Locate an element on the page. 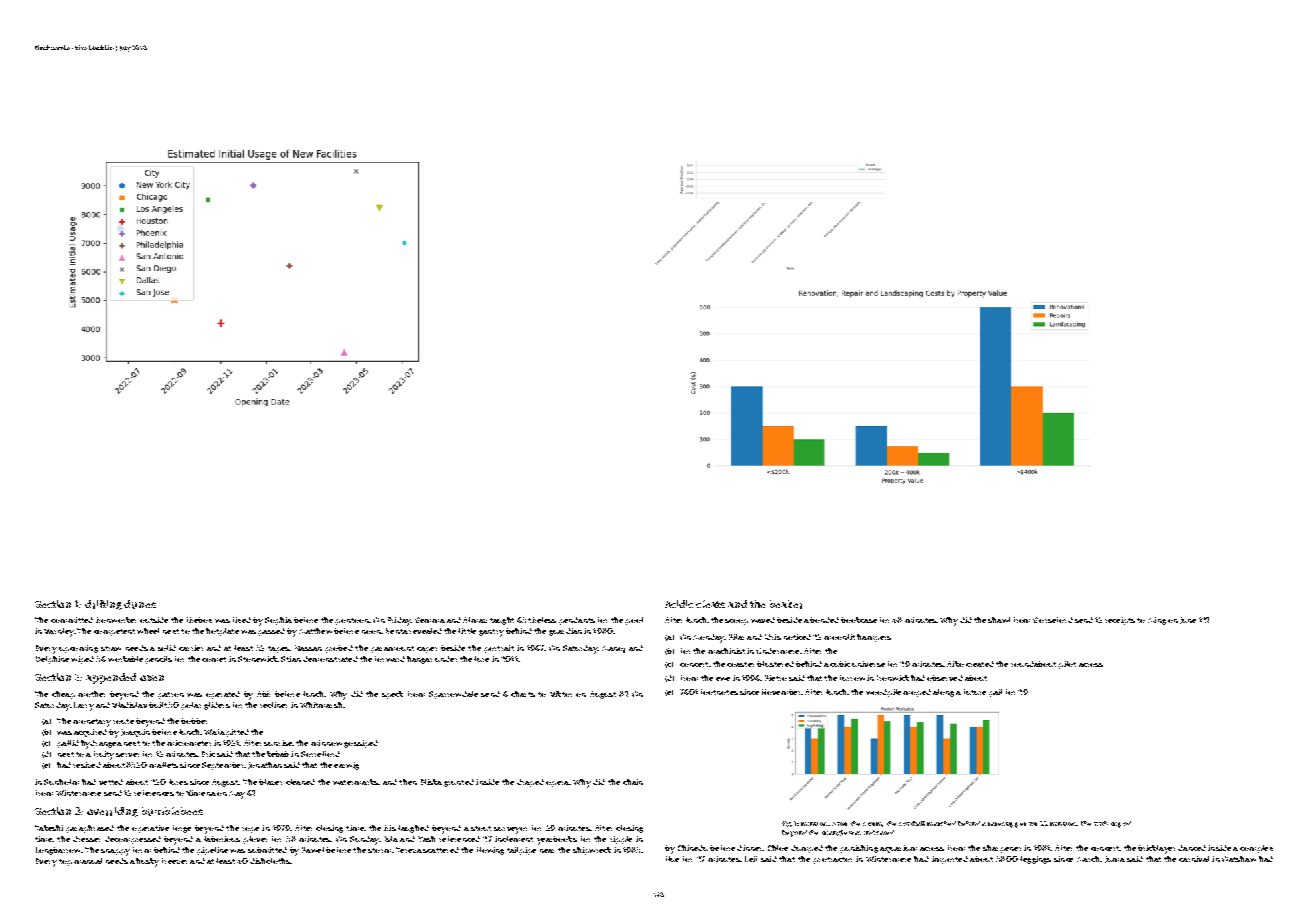 The height and width of the document is (924, 1308). appended is located at coordinates (111, 678).
